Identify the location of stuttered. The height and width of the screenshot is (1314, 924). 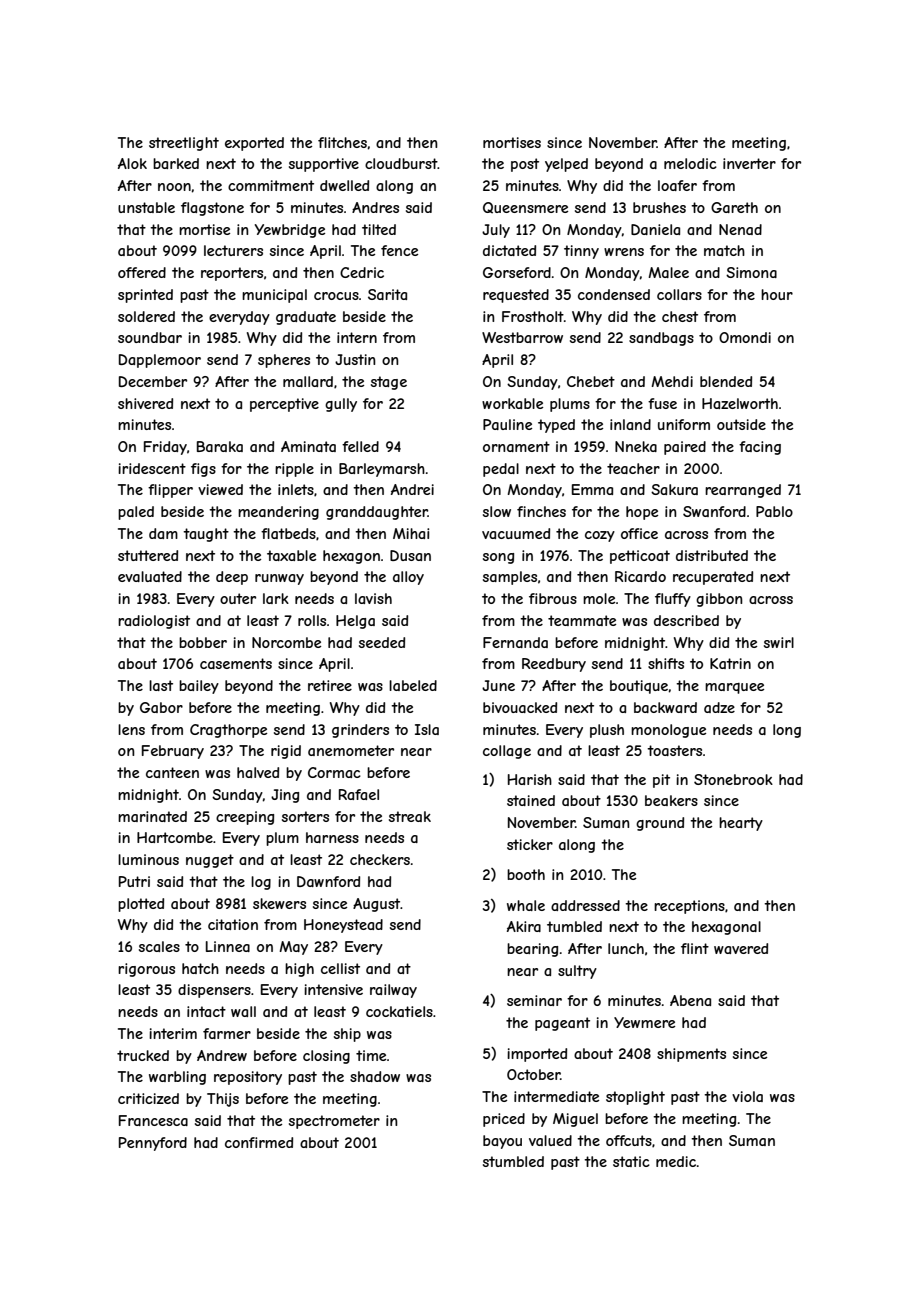
(148, 555).
